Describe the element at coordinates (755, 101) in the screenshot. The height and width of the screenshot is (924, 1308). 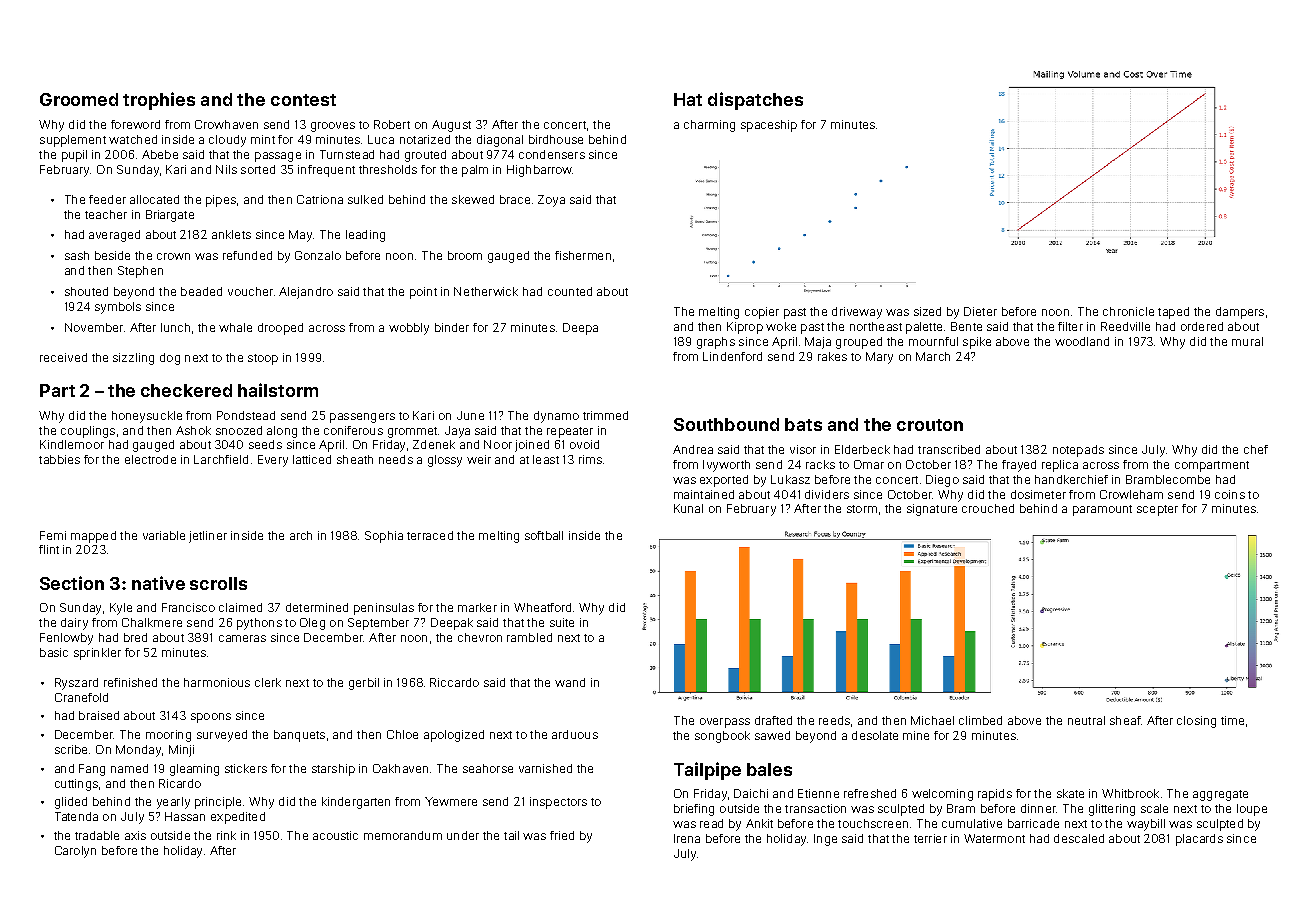
I see `dispatches` at that location.
